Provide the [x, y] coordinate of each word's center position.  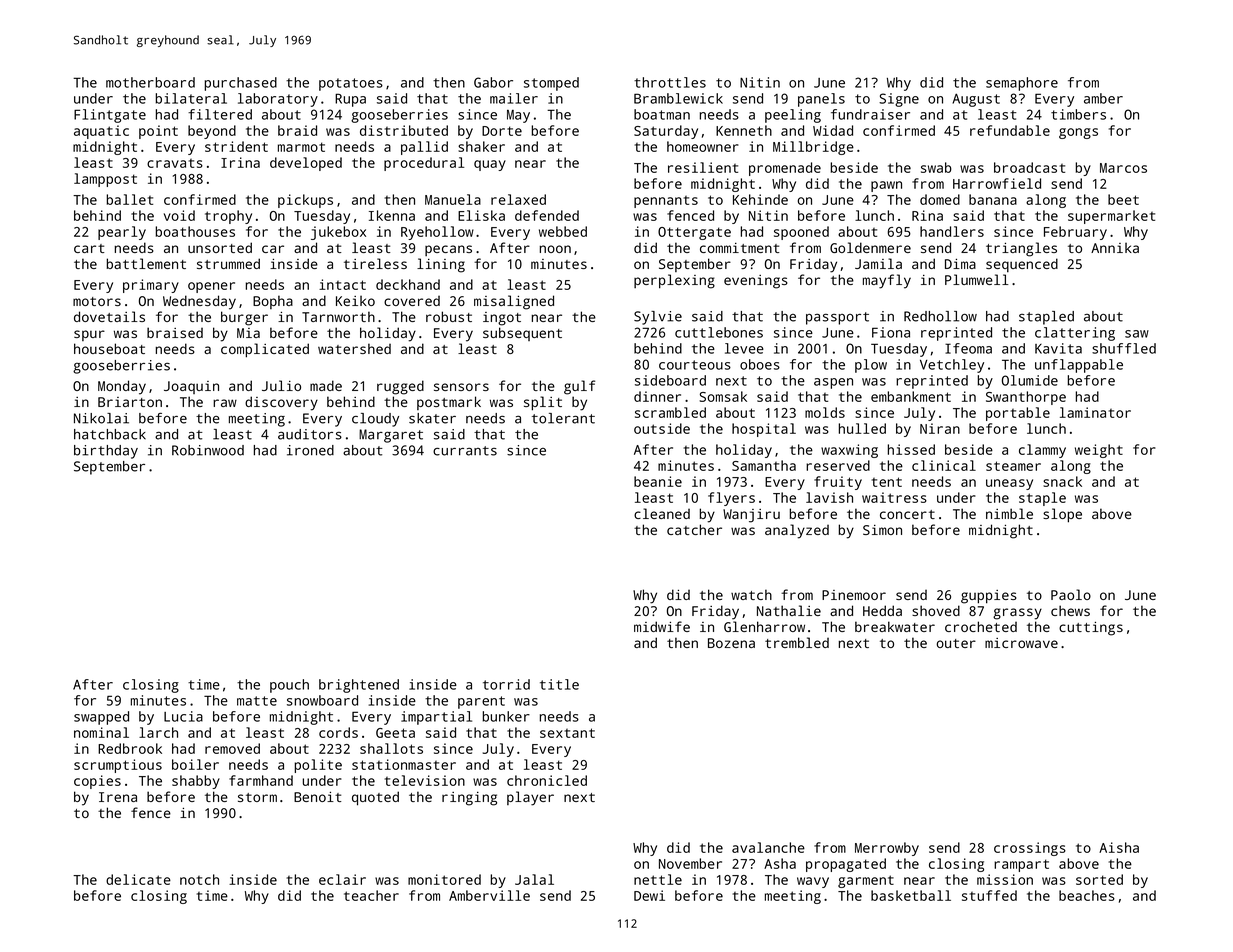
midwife [662, 626]
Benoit [317, 797]
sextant [567, 733]
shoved [936, 610]
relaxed [518, 199]
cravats [175, 163]
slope [1062, 515]
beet [1123, 199]
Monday [122, 387]
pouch [289, 686]
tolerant [563, 418]
